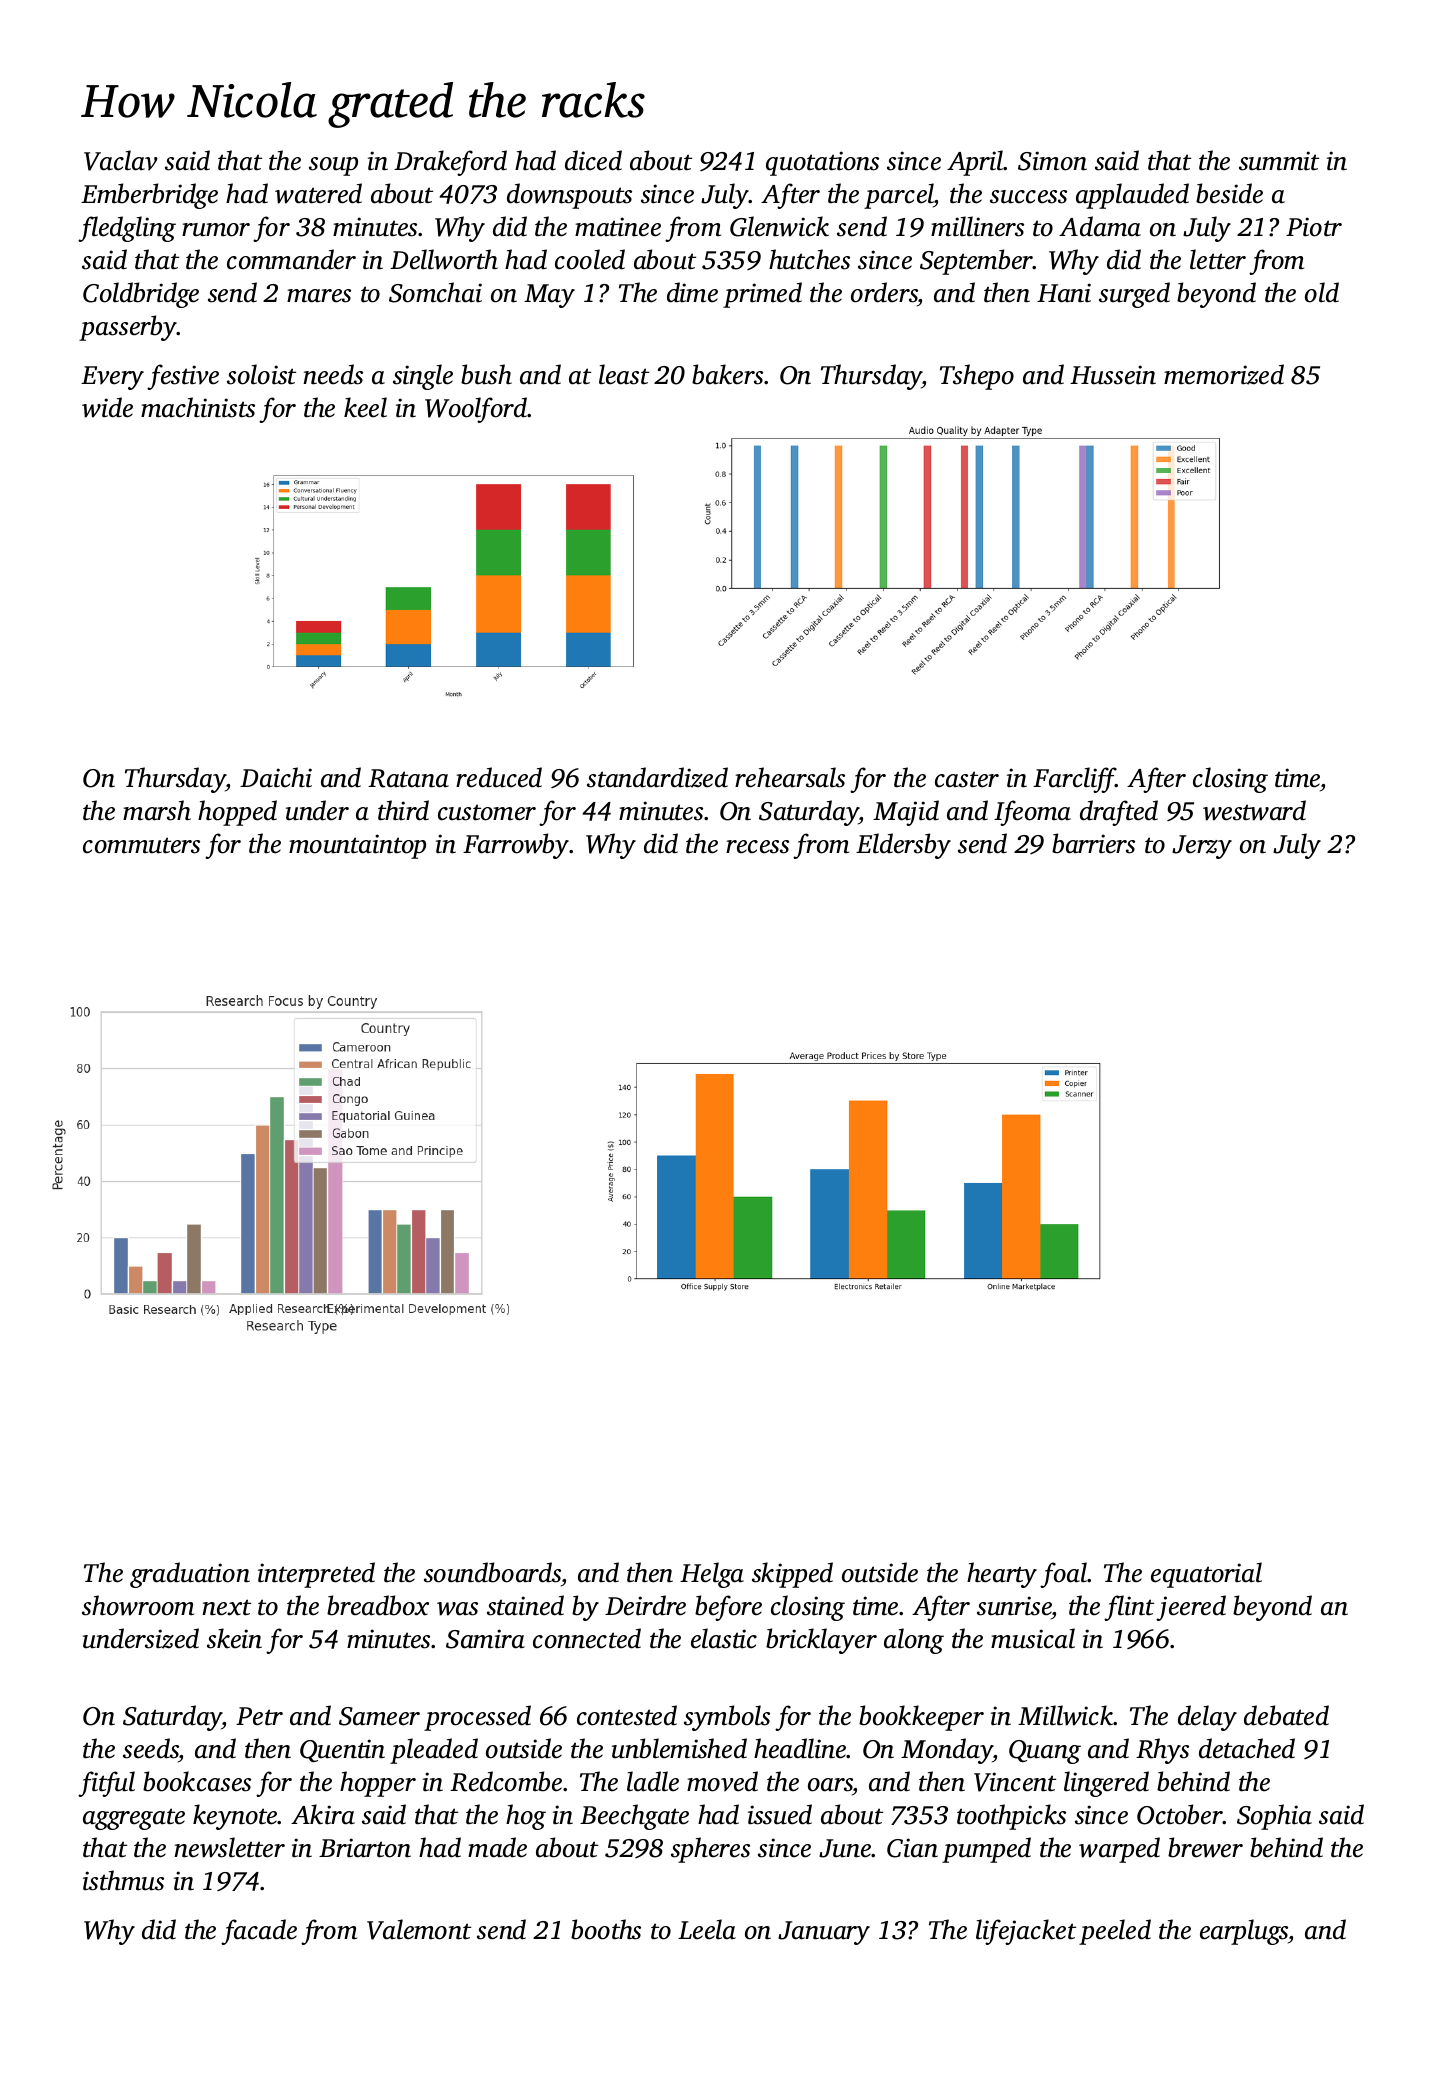 The width and height of the image is (1450, 2100). What do you see at coordinates (316, 1575) in the image?
I see `interpreted` at bounding box center [316, 1575].
